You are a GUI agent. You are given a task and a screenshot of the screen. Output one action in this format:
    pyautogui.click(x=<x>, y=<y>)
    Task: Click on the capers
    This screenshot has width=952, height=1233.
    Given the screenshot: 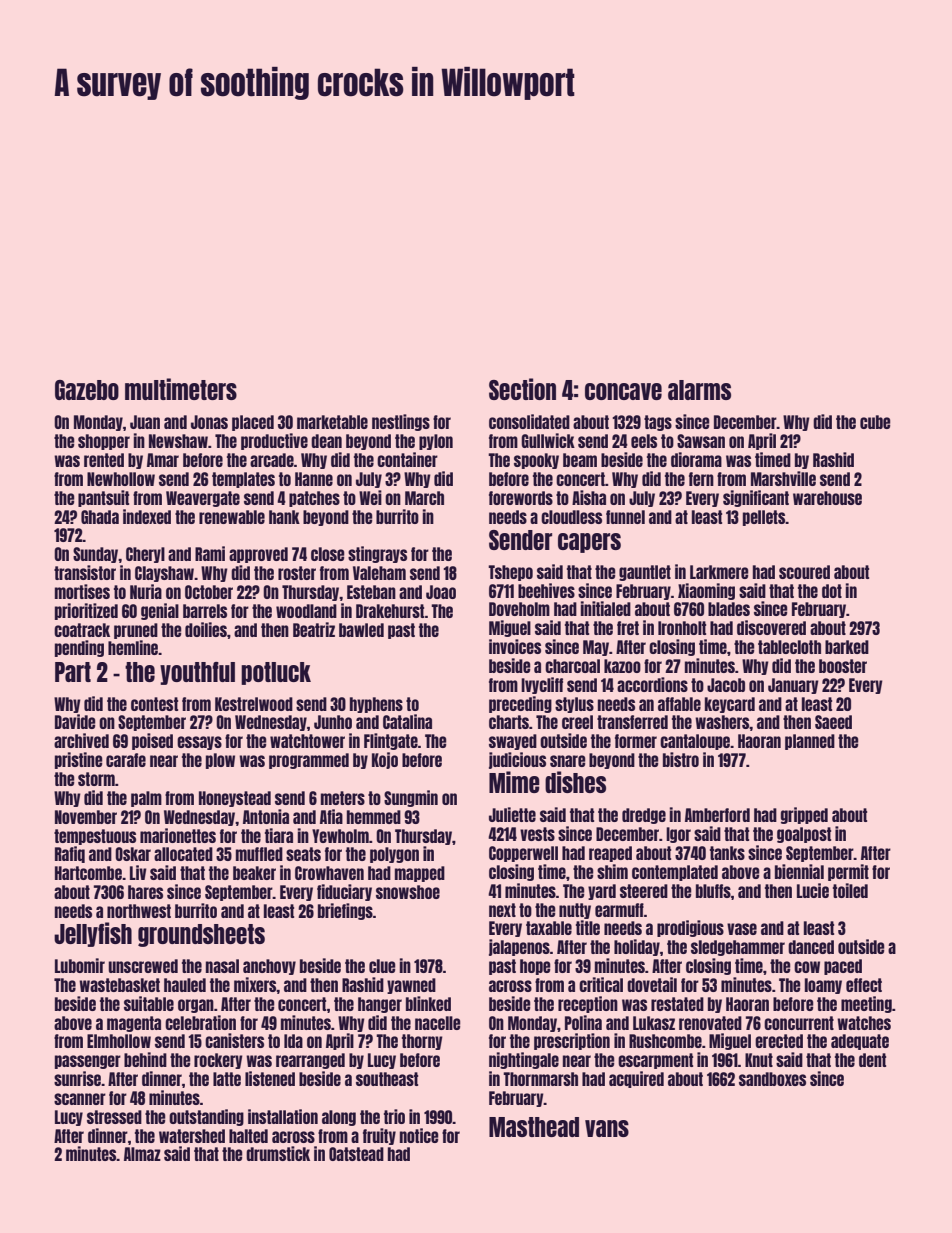 What is the action you would take?
    pyautogui.click(x=589, y=543)
